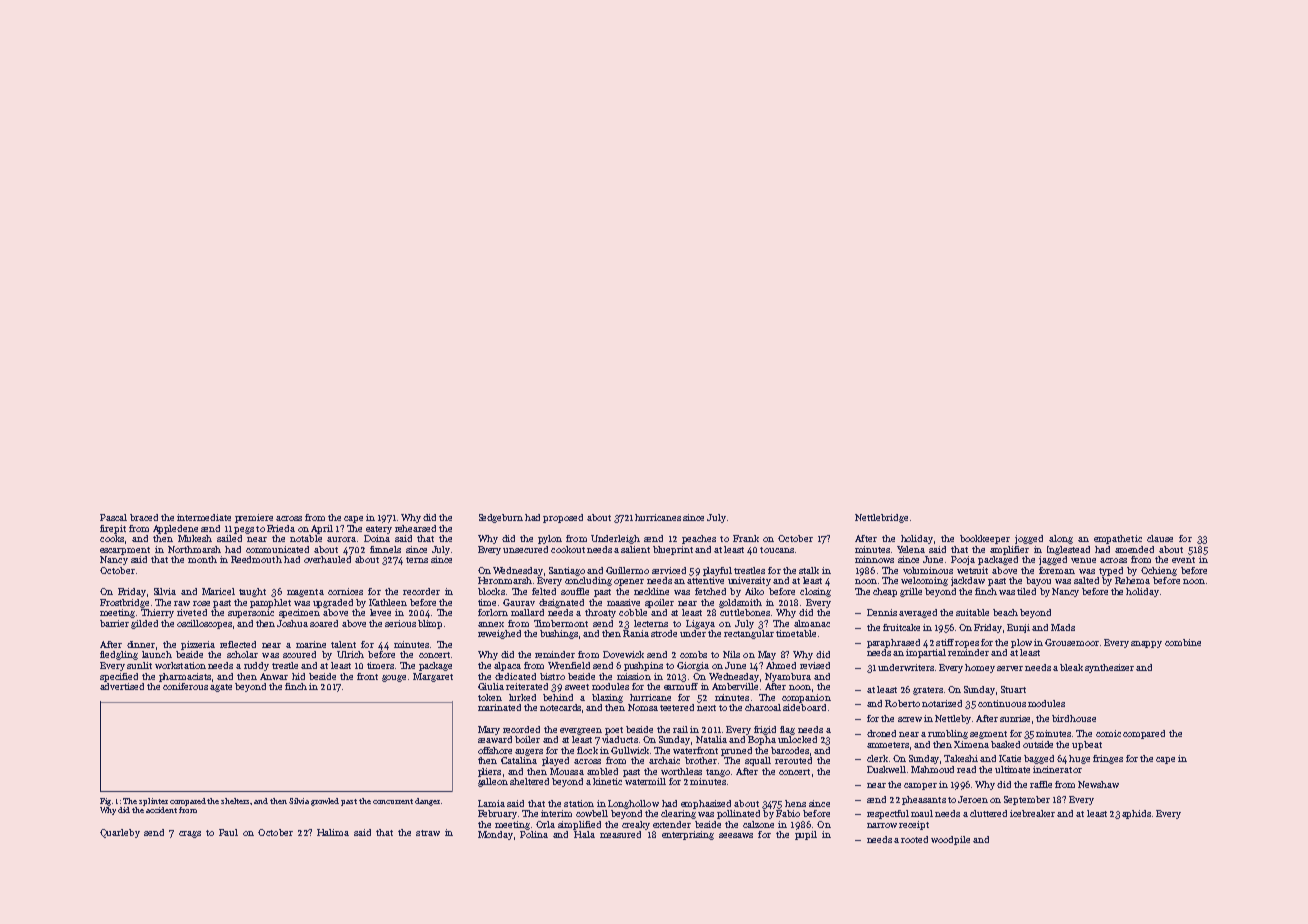 The image size is (1308, 924). I want to click on designated, so click(561, 603).
